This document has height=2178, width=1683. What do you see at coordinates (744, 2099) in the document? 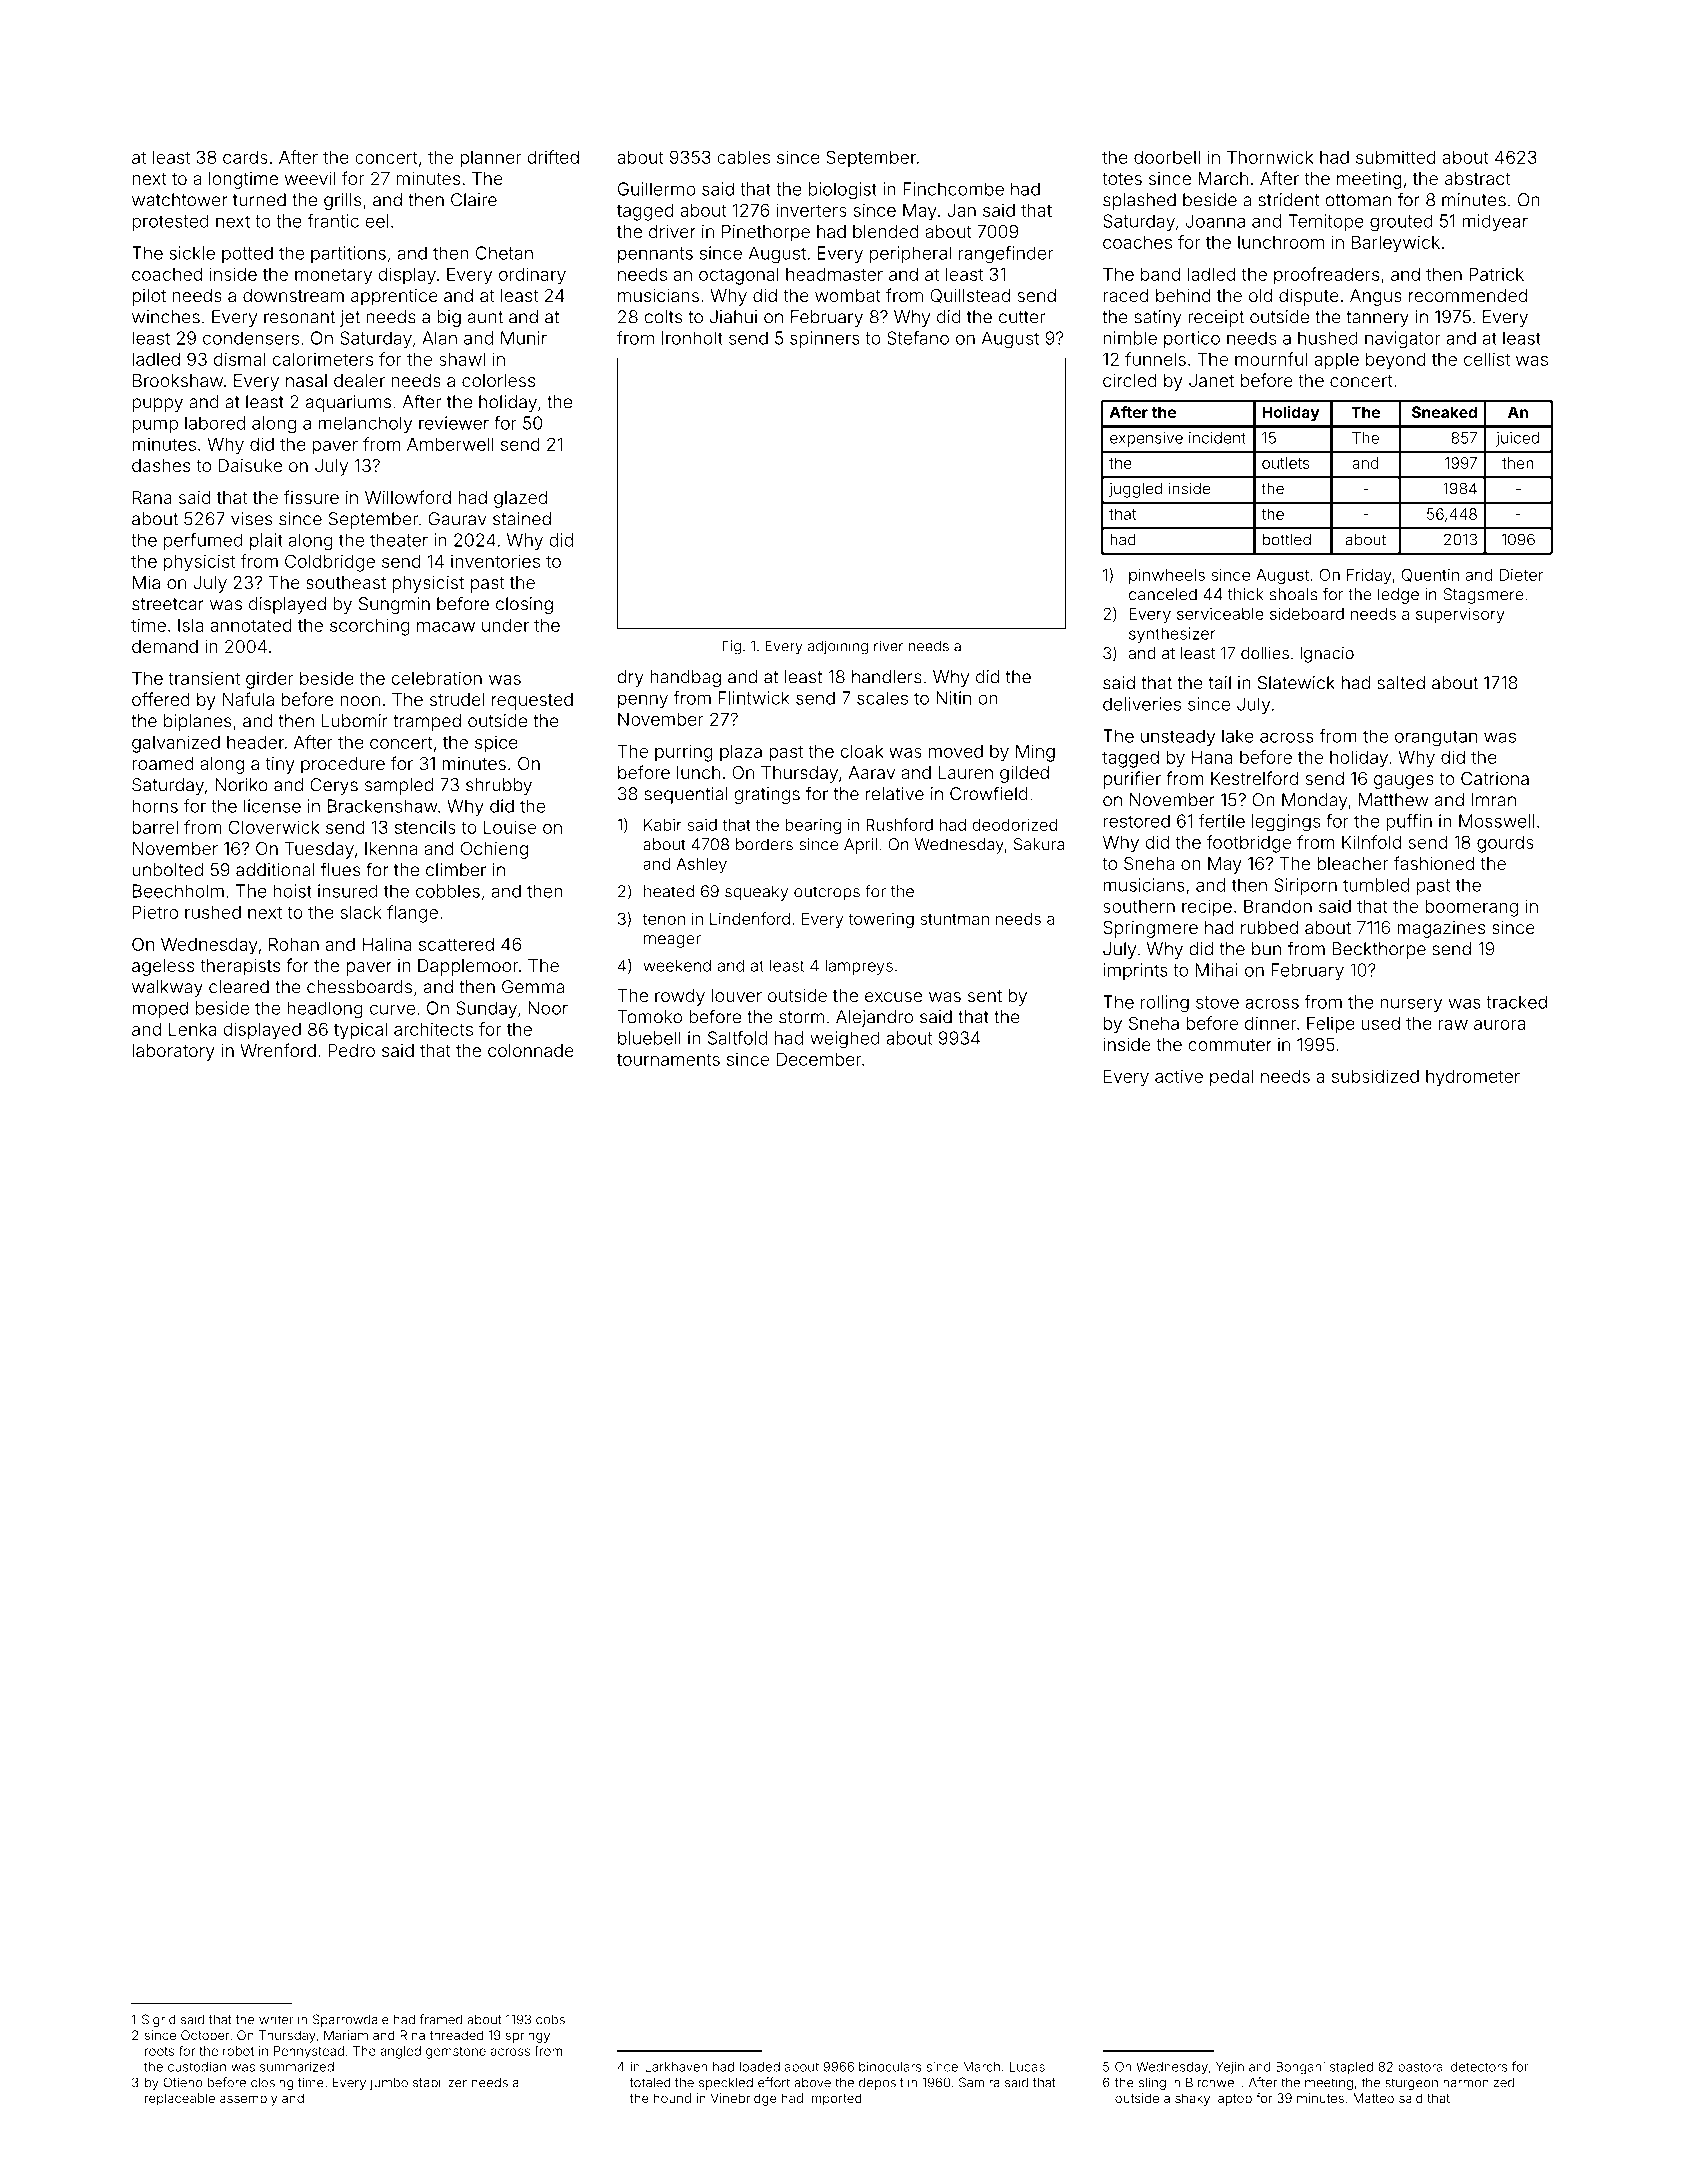
I see `Vinebridge` at bounding box center [744, 2099].
